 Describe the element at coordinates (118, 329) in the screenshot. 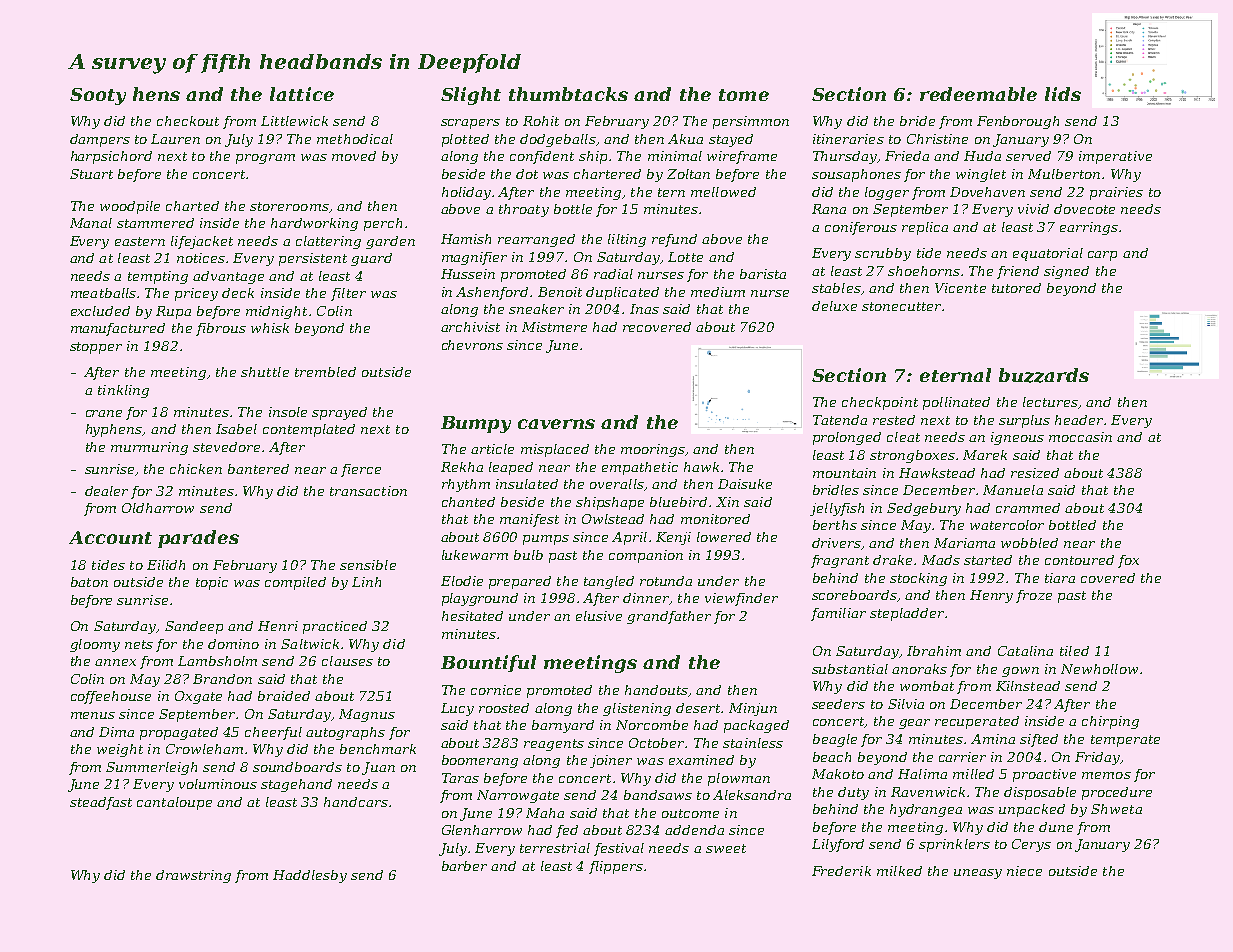

I see `manufactured` at that location.
